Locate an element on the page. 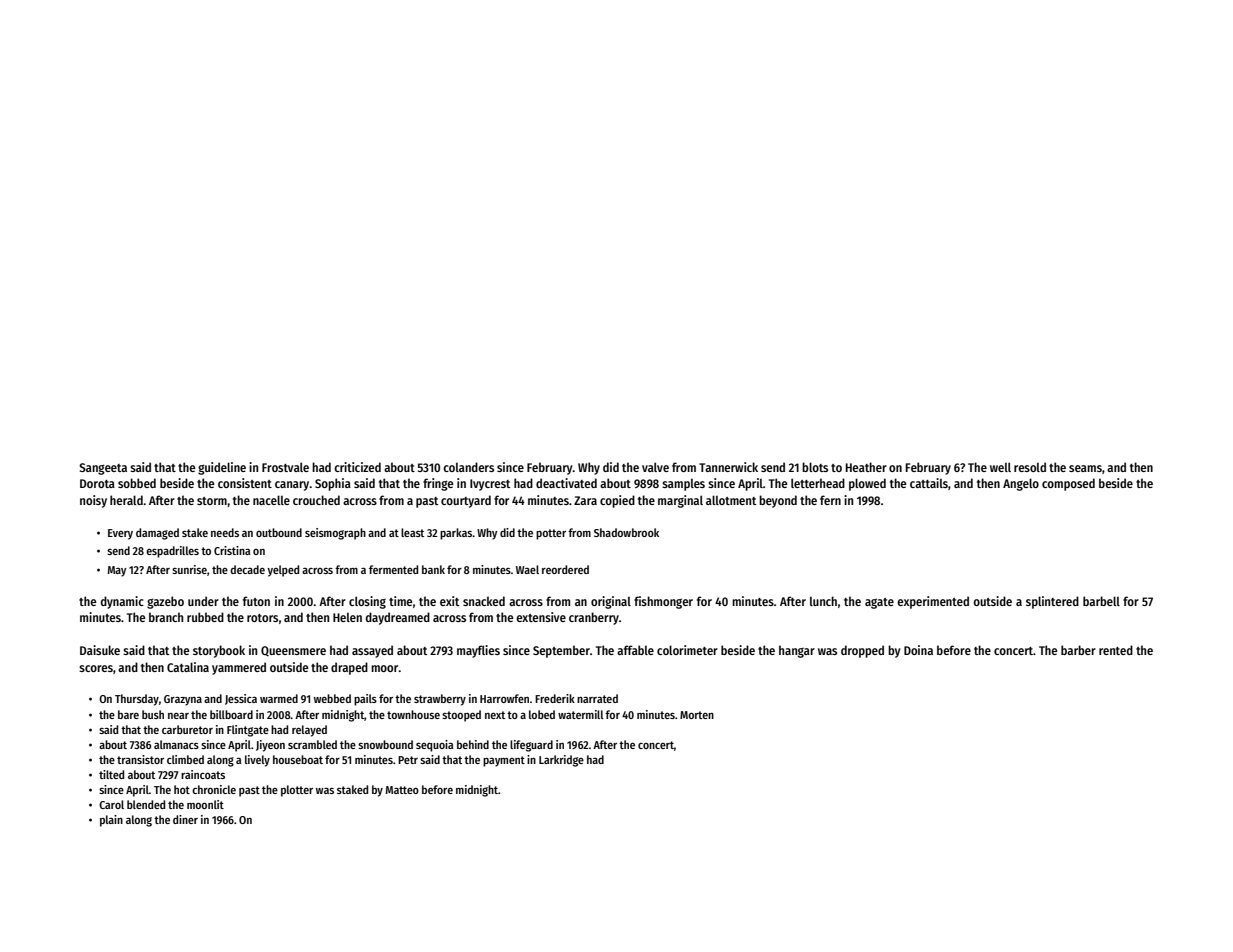 Image resolution: width=1233 pixels, height=952 pixels. seams is located at coordinates (1085, 468).
